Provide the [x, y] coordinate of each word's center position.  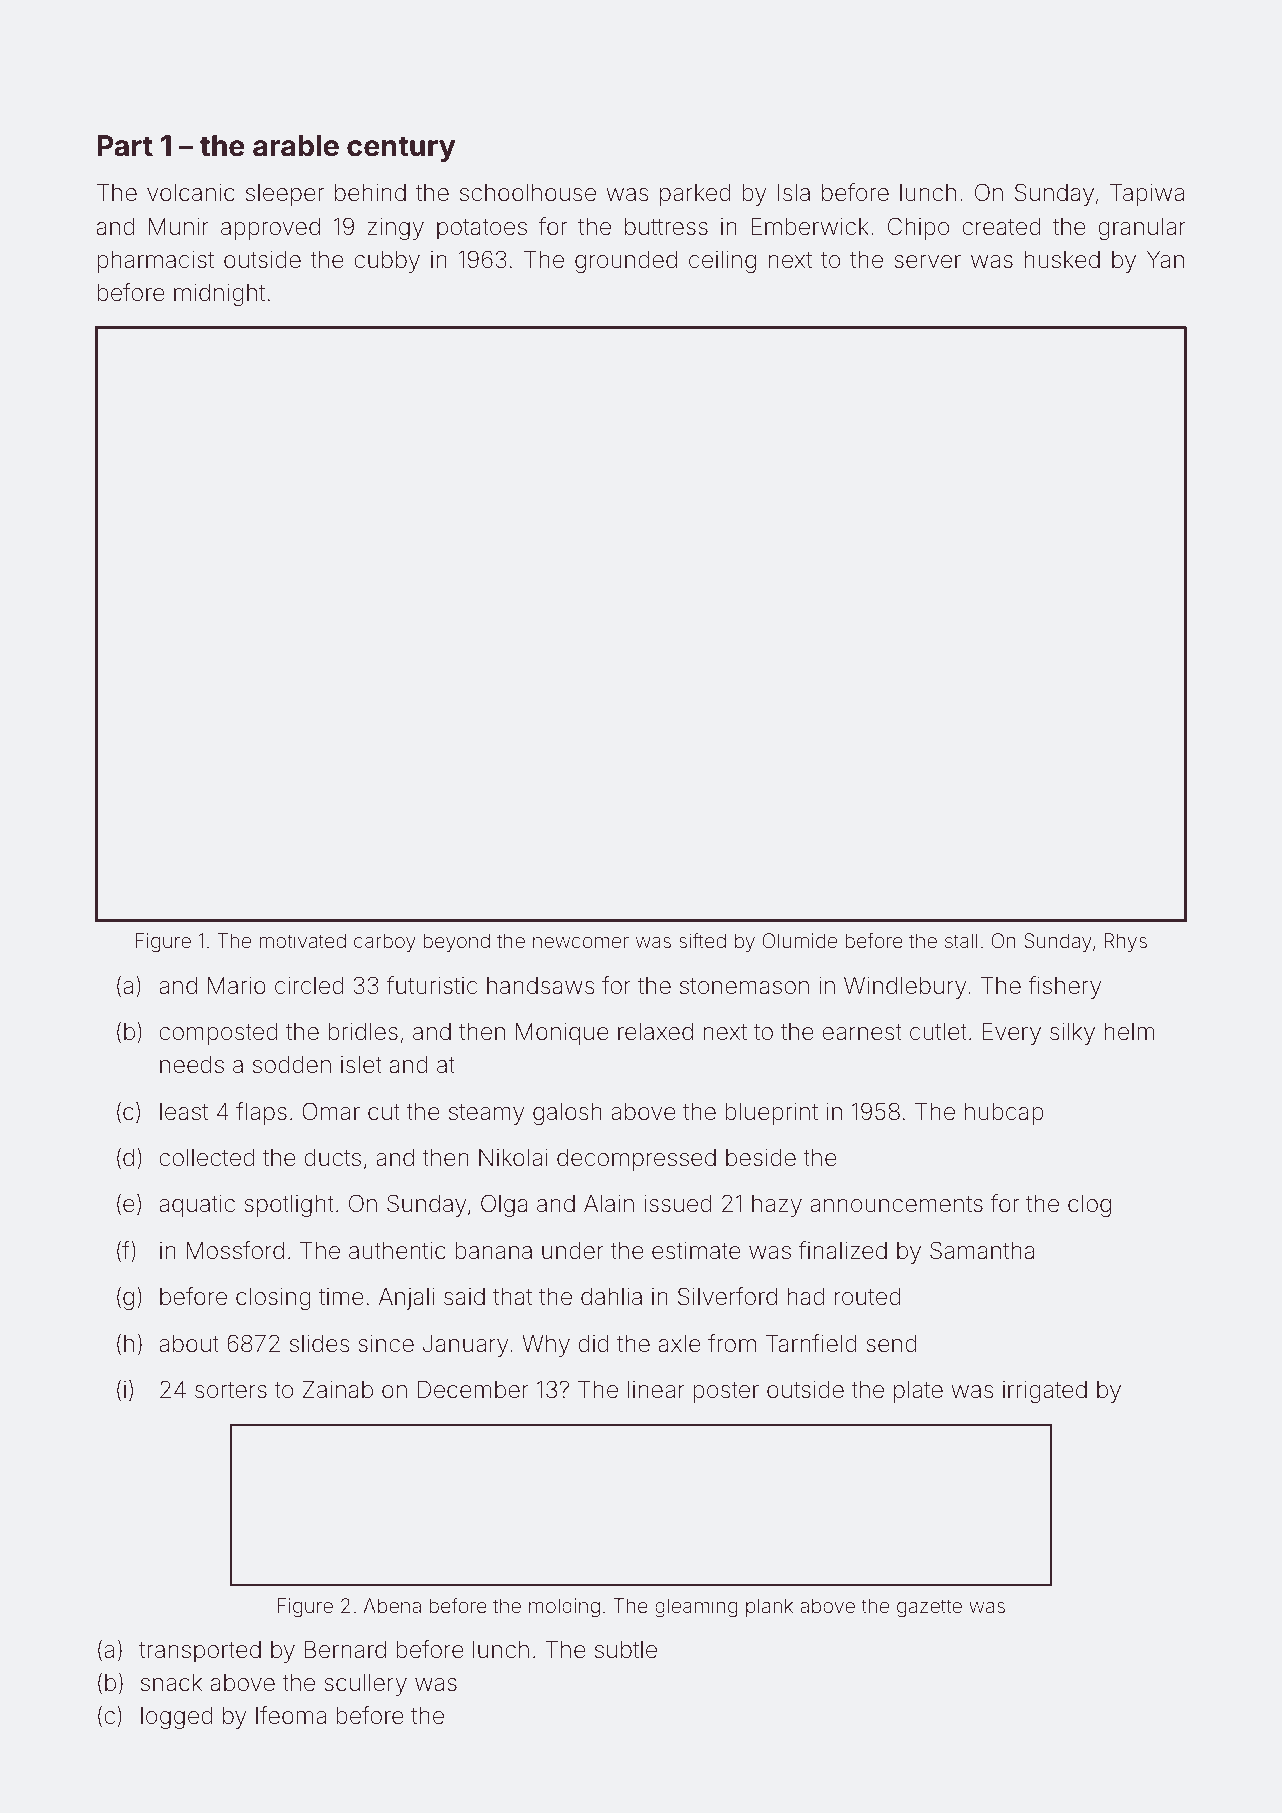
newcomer [581, 942]
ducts [332, 1158]
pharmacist [155, 262]
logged [177, 1718]
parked [695, 195]
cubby [387, 262]
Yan [1165, 260]
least [184, 1112]
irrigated [1045, 1392]
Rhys [1125, 942]
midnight [219, 295]
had [806, 1297]
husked [1062, 260]
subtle [626, 1650]
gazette [929, 1608]
